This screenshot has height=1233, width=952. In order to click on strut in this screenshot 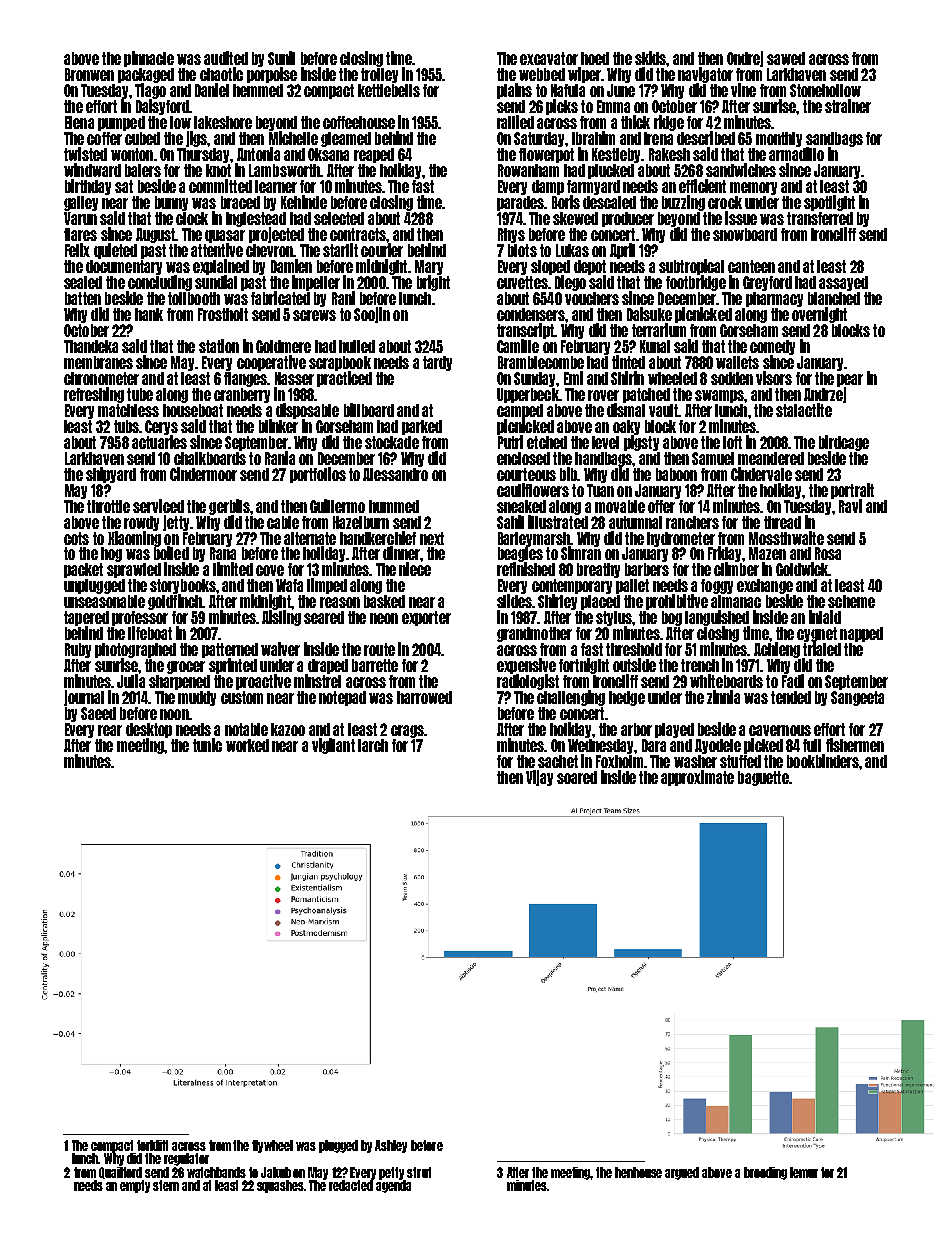, I will do `click(419, 1172)`.
